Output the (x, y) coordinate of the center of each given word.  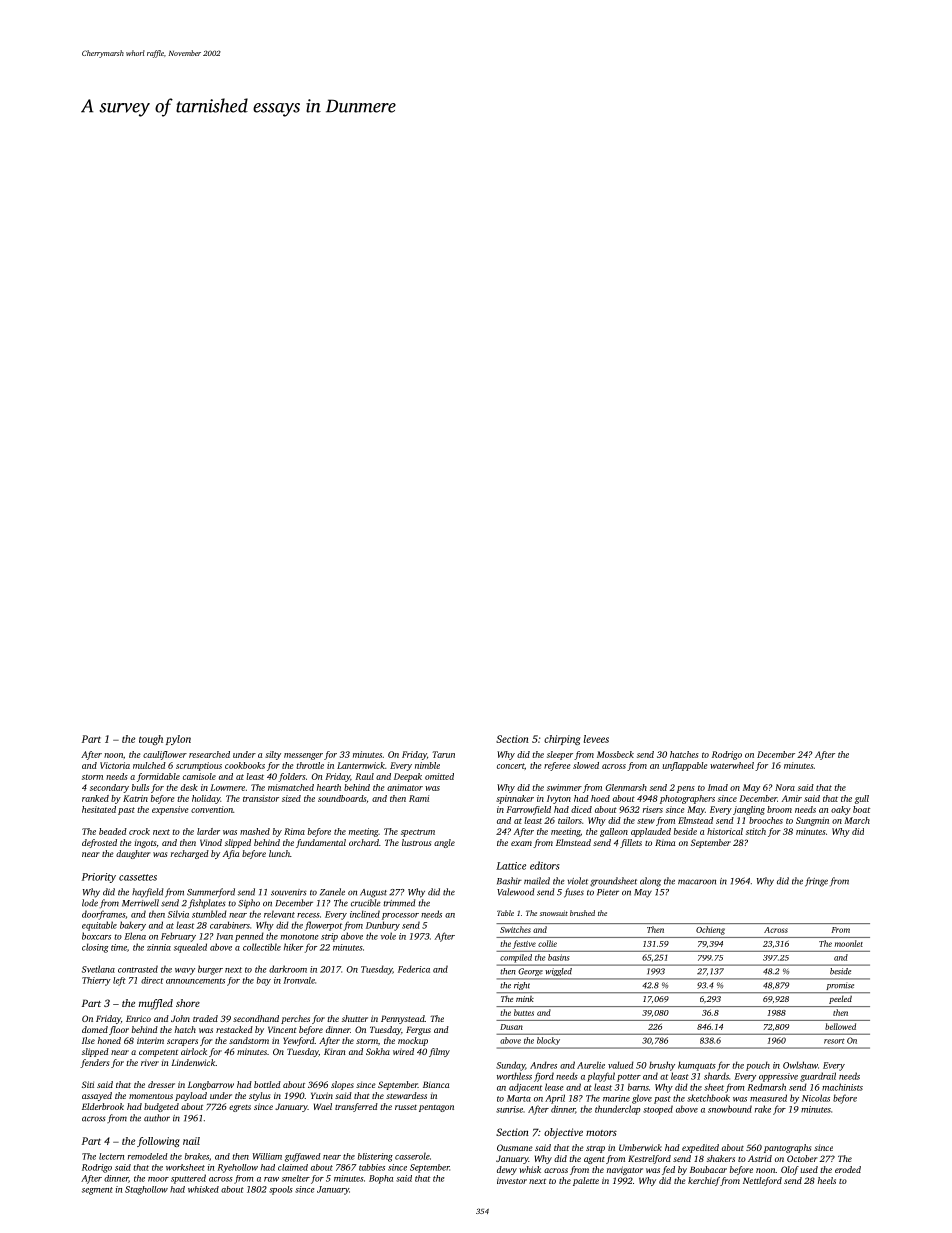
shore (188, 1003)
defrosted (99, 843)
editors (545, 865)
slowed (586, 765)
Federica (414, 969)
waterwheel (732, 765)
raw (271, 1179)
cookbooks (245, 765)
